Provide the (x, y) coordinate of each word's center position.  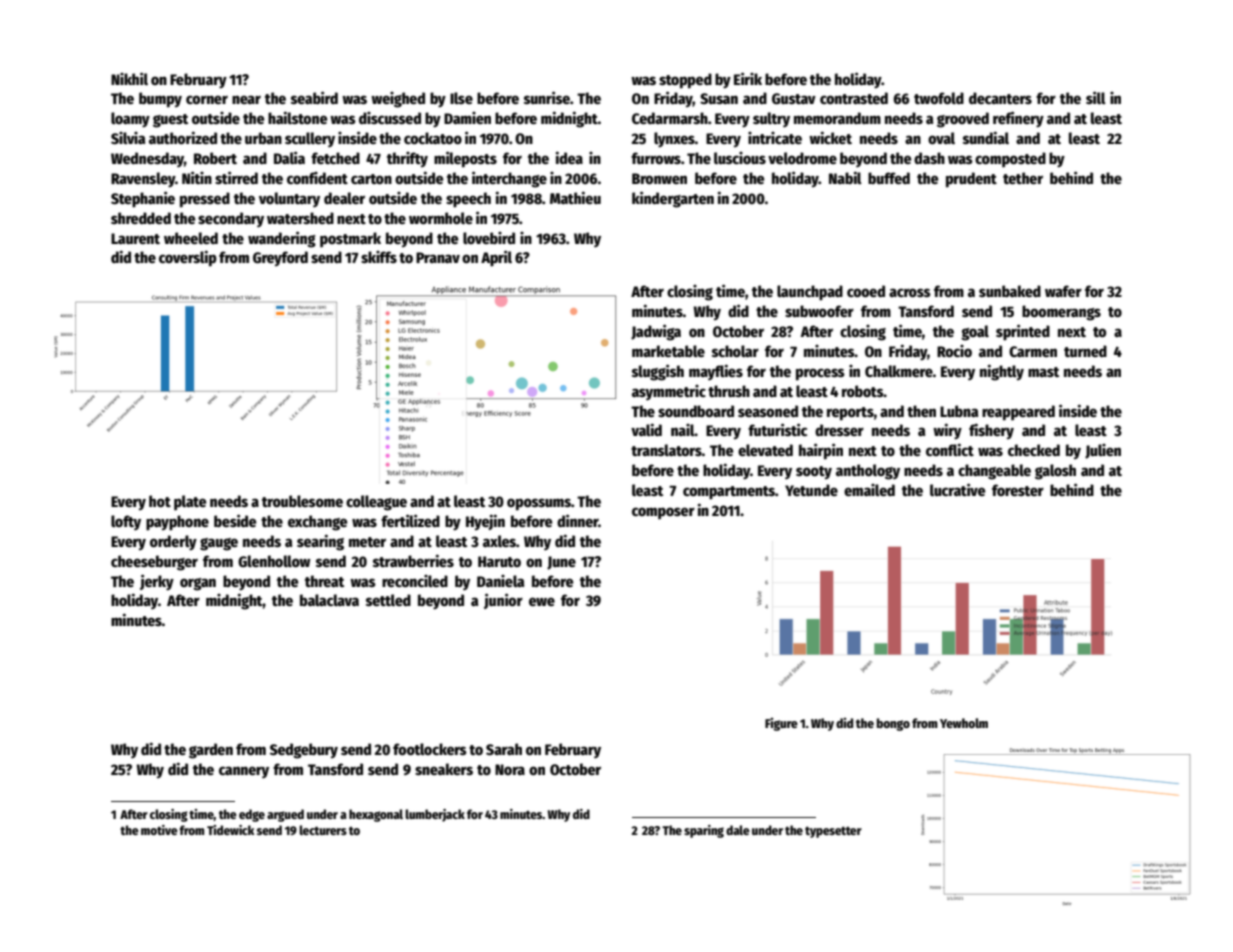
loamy (130, 120)
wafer (1063, 291)
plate (190, 503)
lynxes (674, 140)
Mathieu (575, 197)
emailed (869, 490)
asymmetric (669, 392)
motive (159, 830)
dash (929, 158)
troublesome (302, 501)
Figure (781, 724)
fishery (991, 431)
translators (666, 450)
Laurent (135, 238)
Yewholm (964, 723)
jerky (157, 582)
